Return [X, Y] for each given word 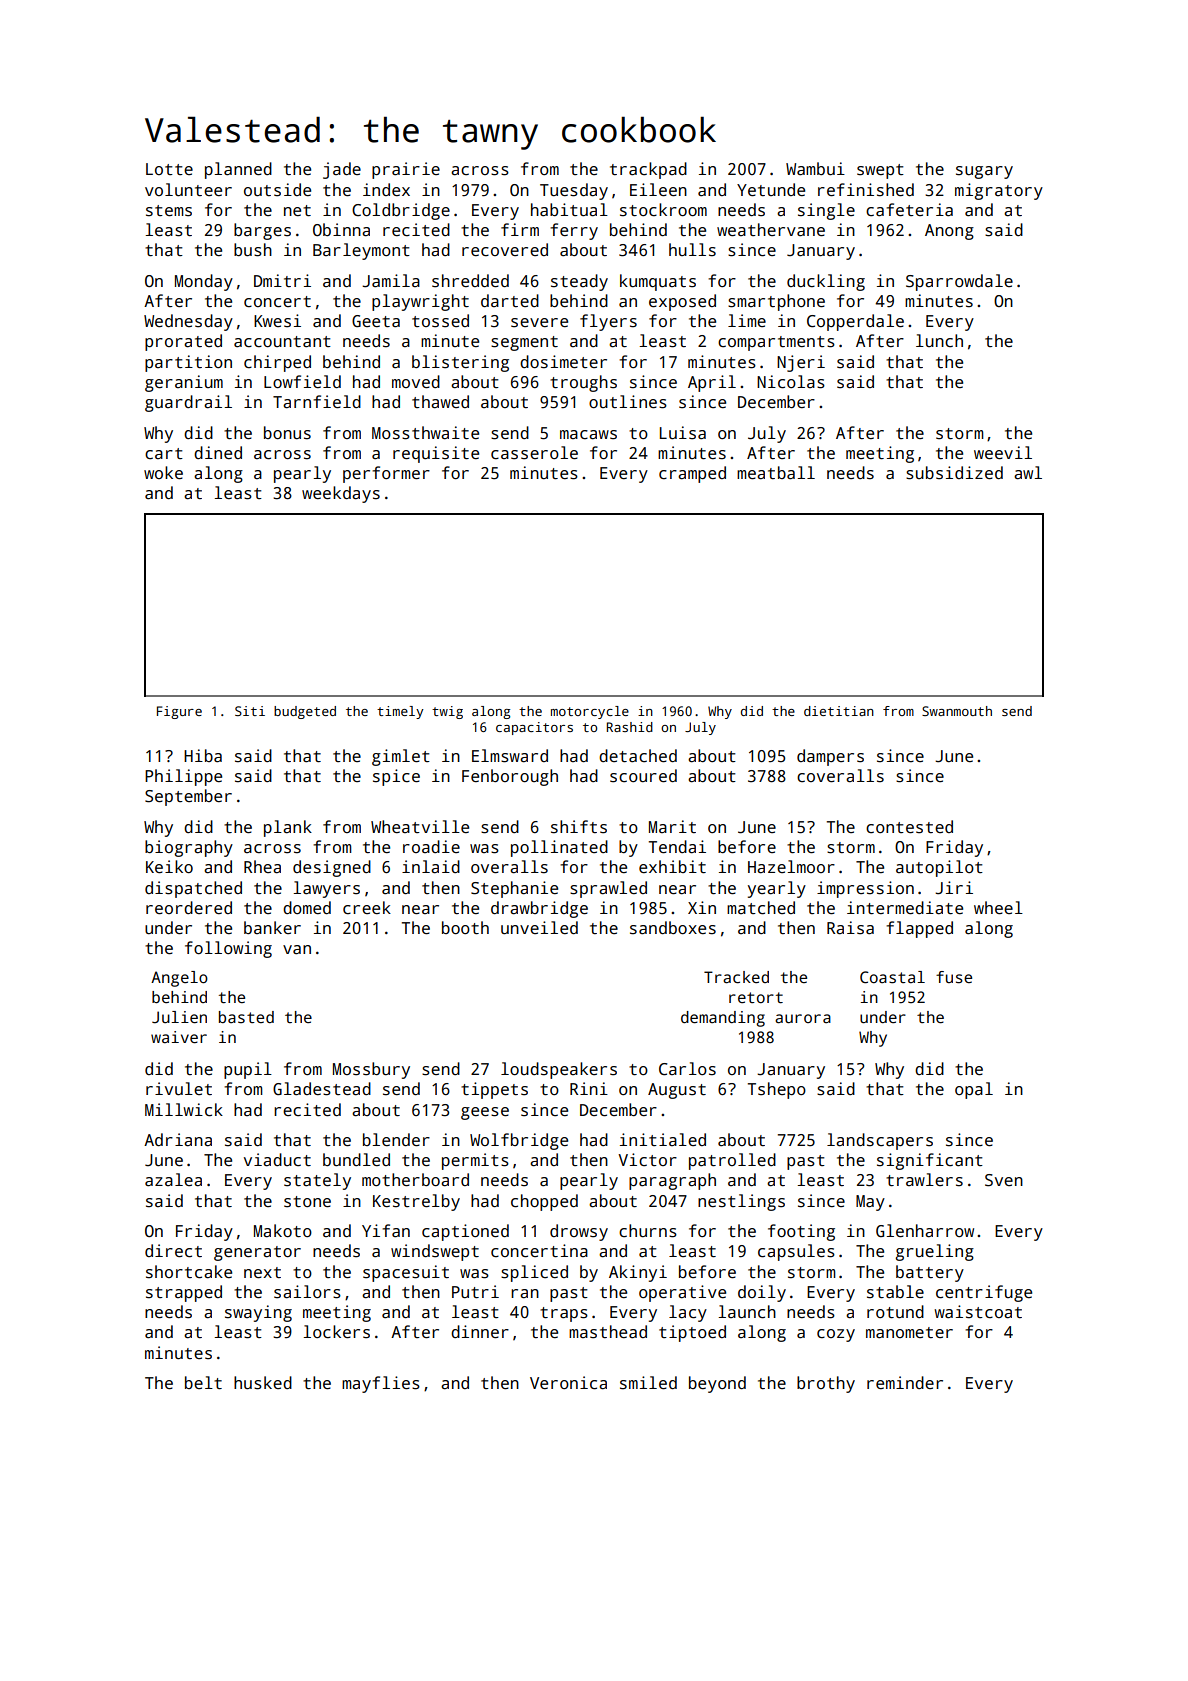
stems [169, 211]
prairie [406, 170]
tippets [494, 1090]
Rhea [262, 867]
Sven [1004, 1180]
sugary [984, 172]
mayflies [381, 1384]
